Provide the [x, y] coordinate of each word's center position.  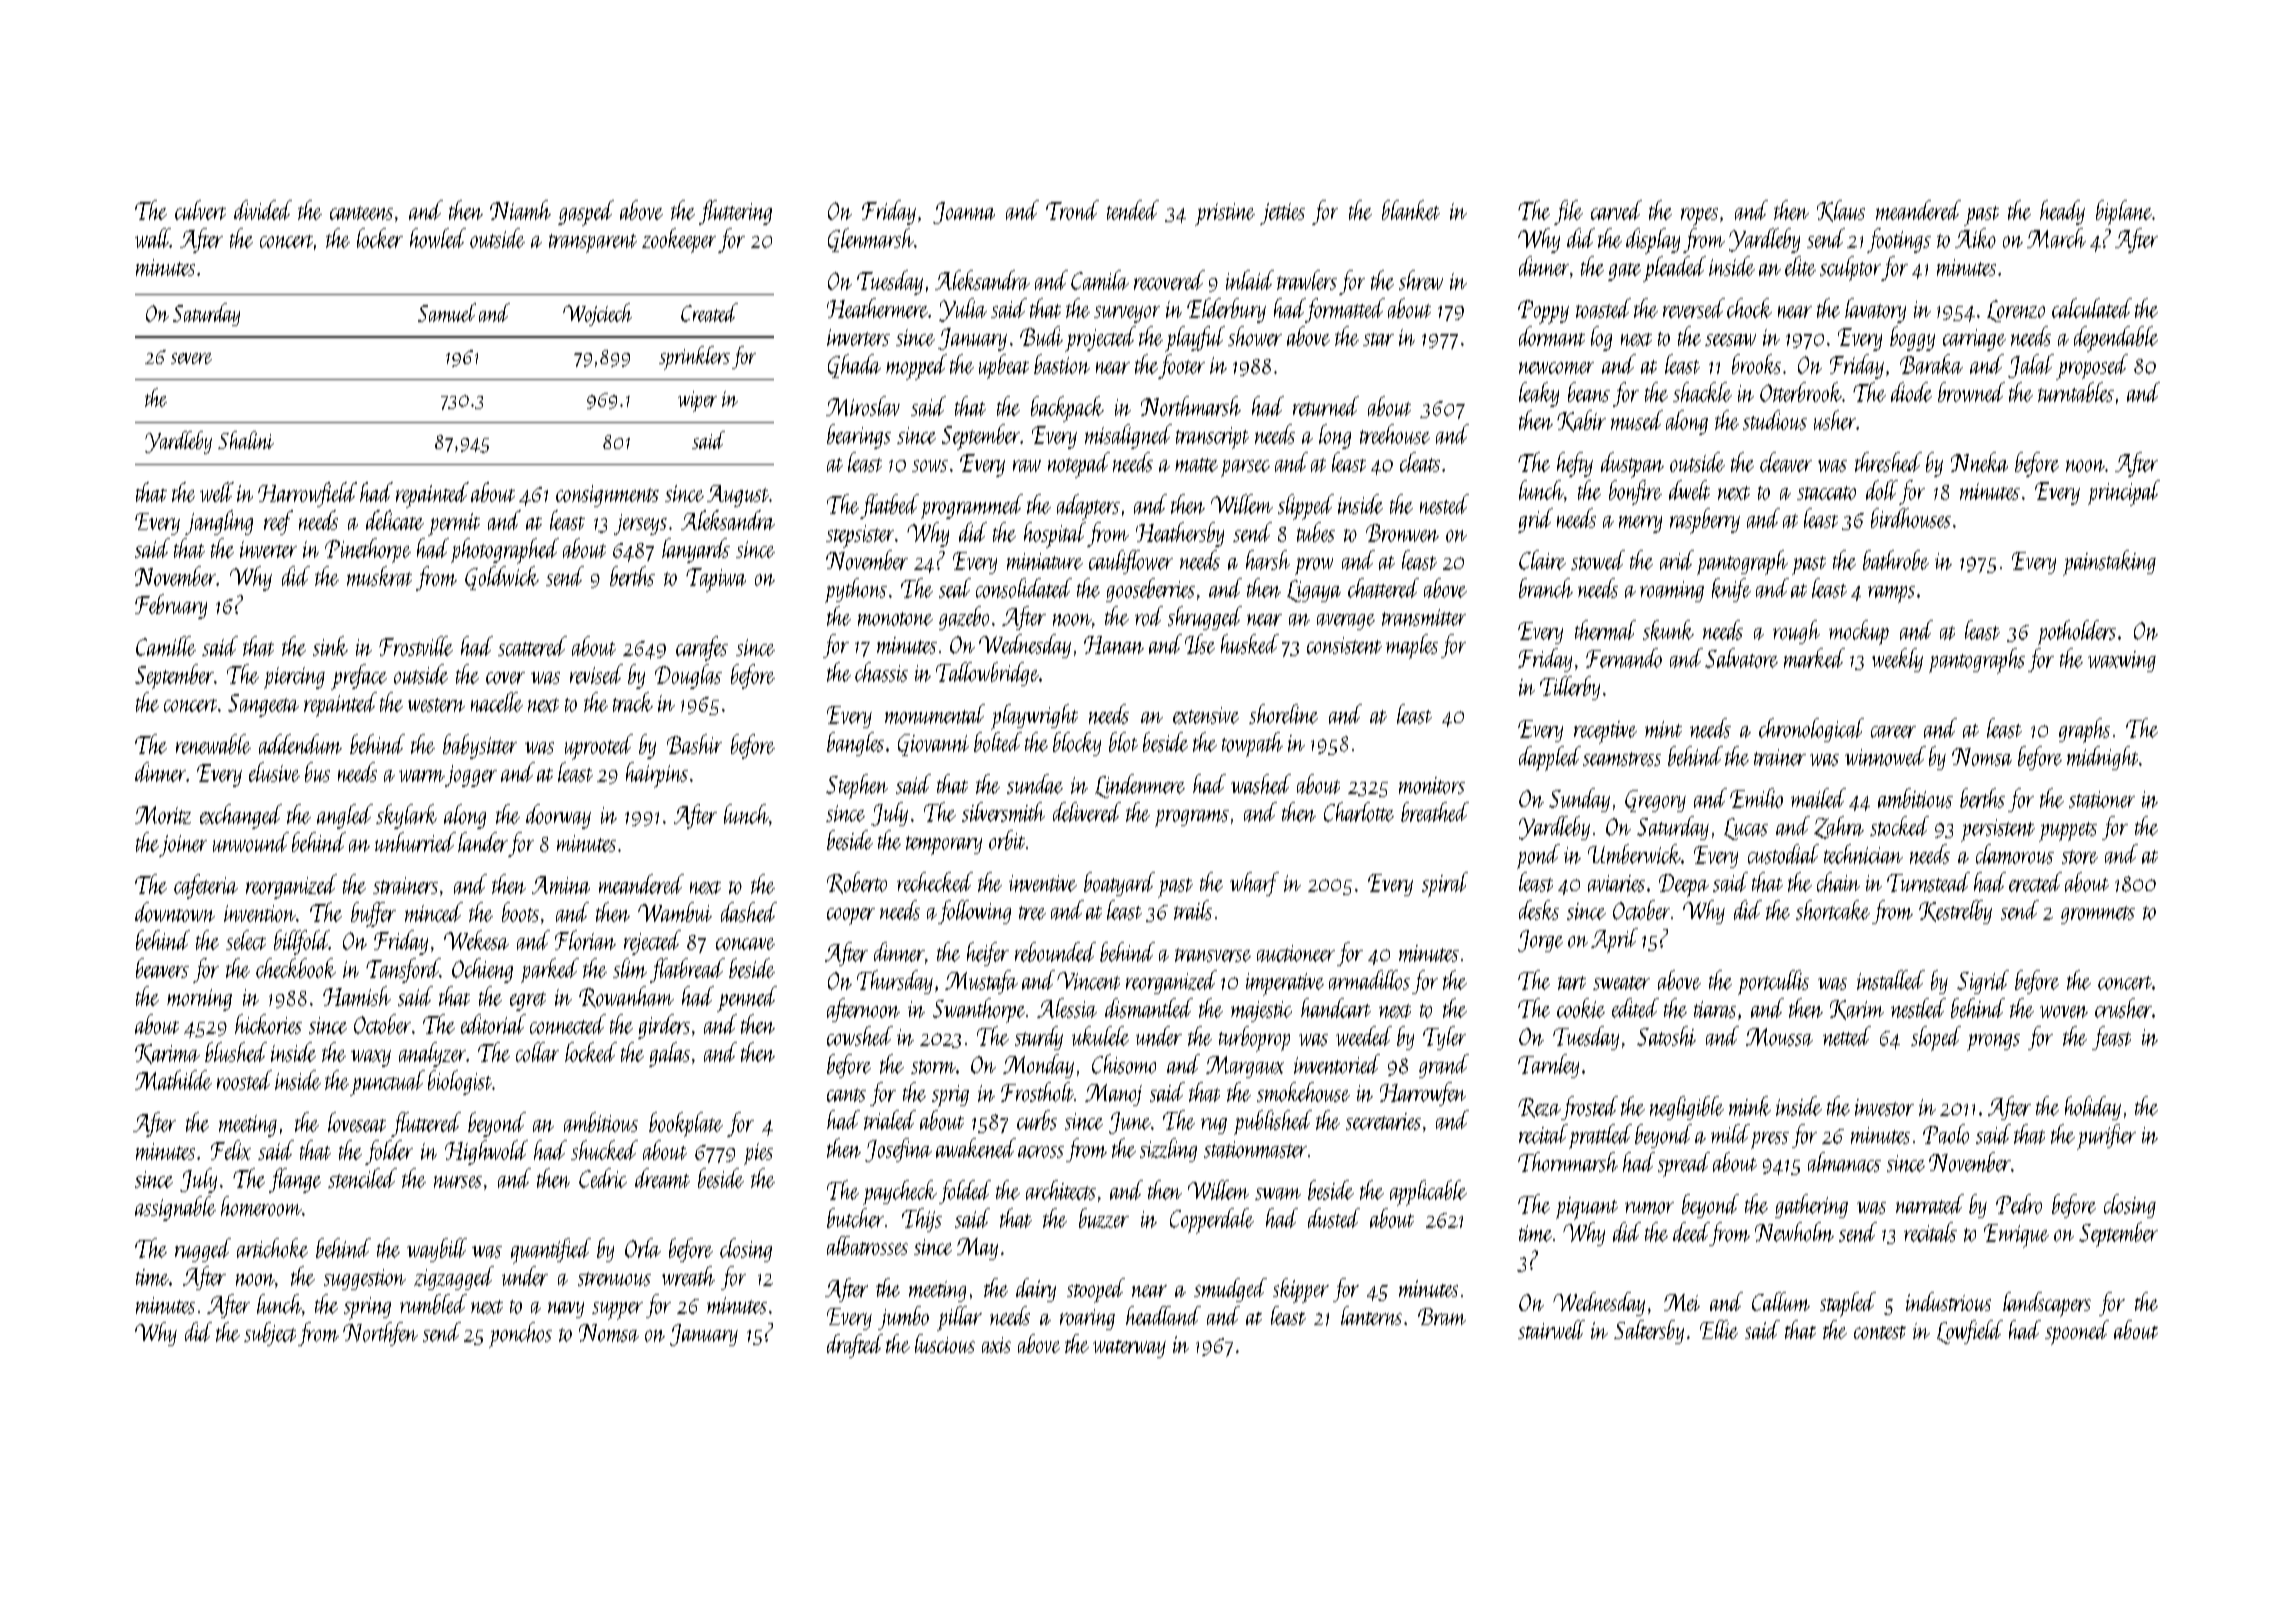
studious [1775, 420]
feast [2111, 1038]
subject [270, 1334]
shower [1255, 336]
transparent [593, 243]
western [436, 705]
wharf [1254, 884]
